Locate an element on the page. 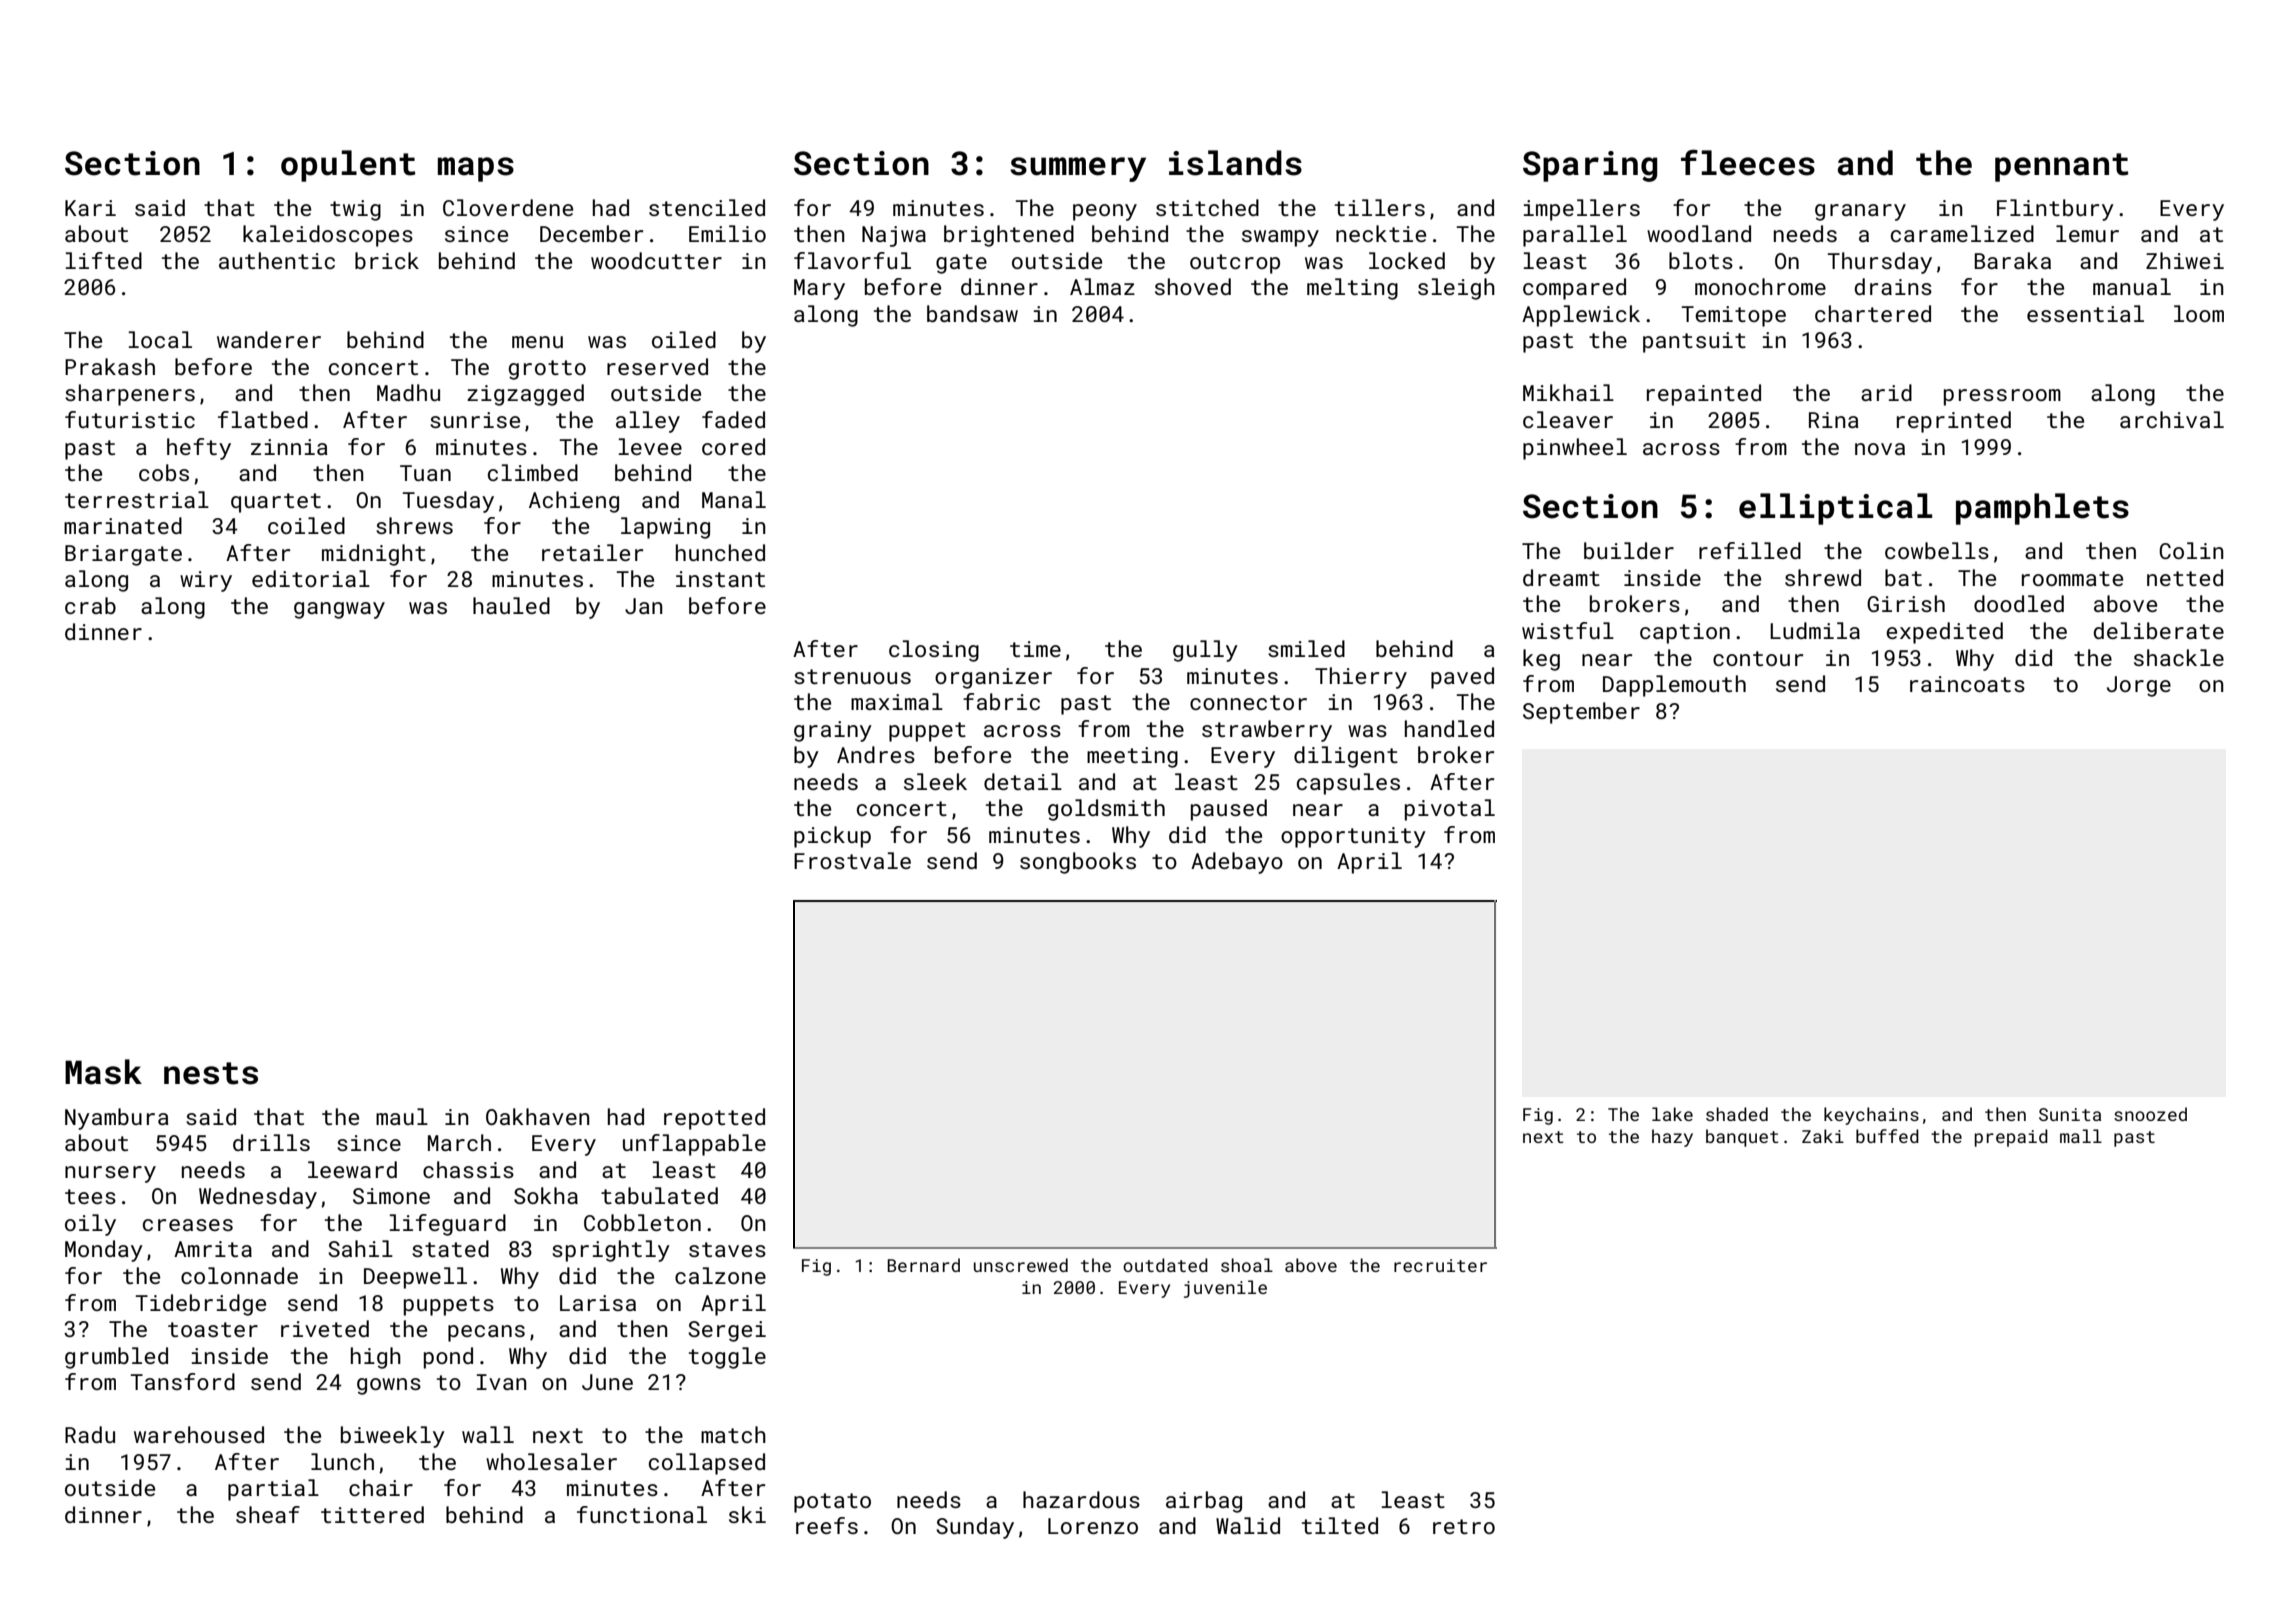 The height and width of the image is (1619, 2289). hauled is located at coordinates (511, 605).
